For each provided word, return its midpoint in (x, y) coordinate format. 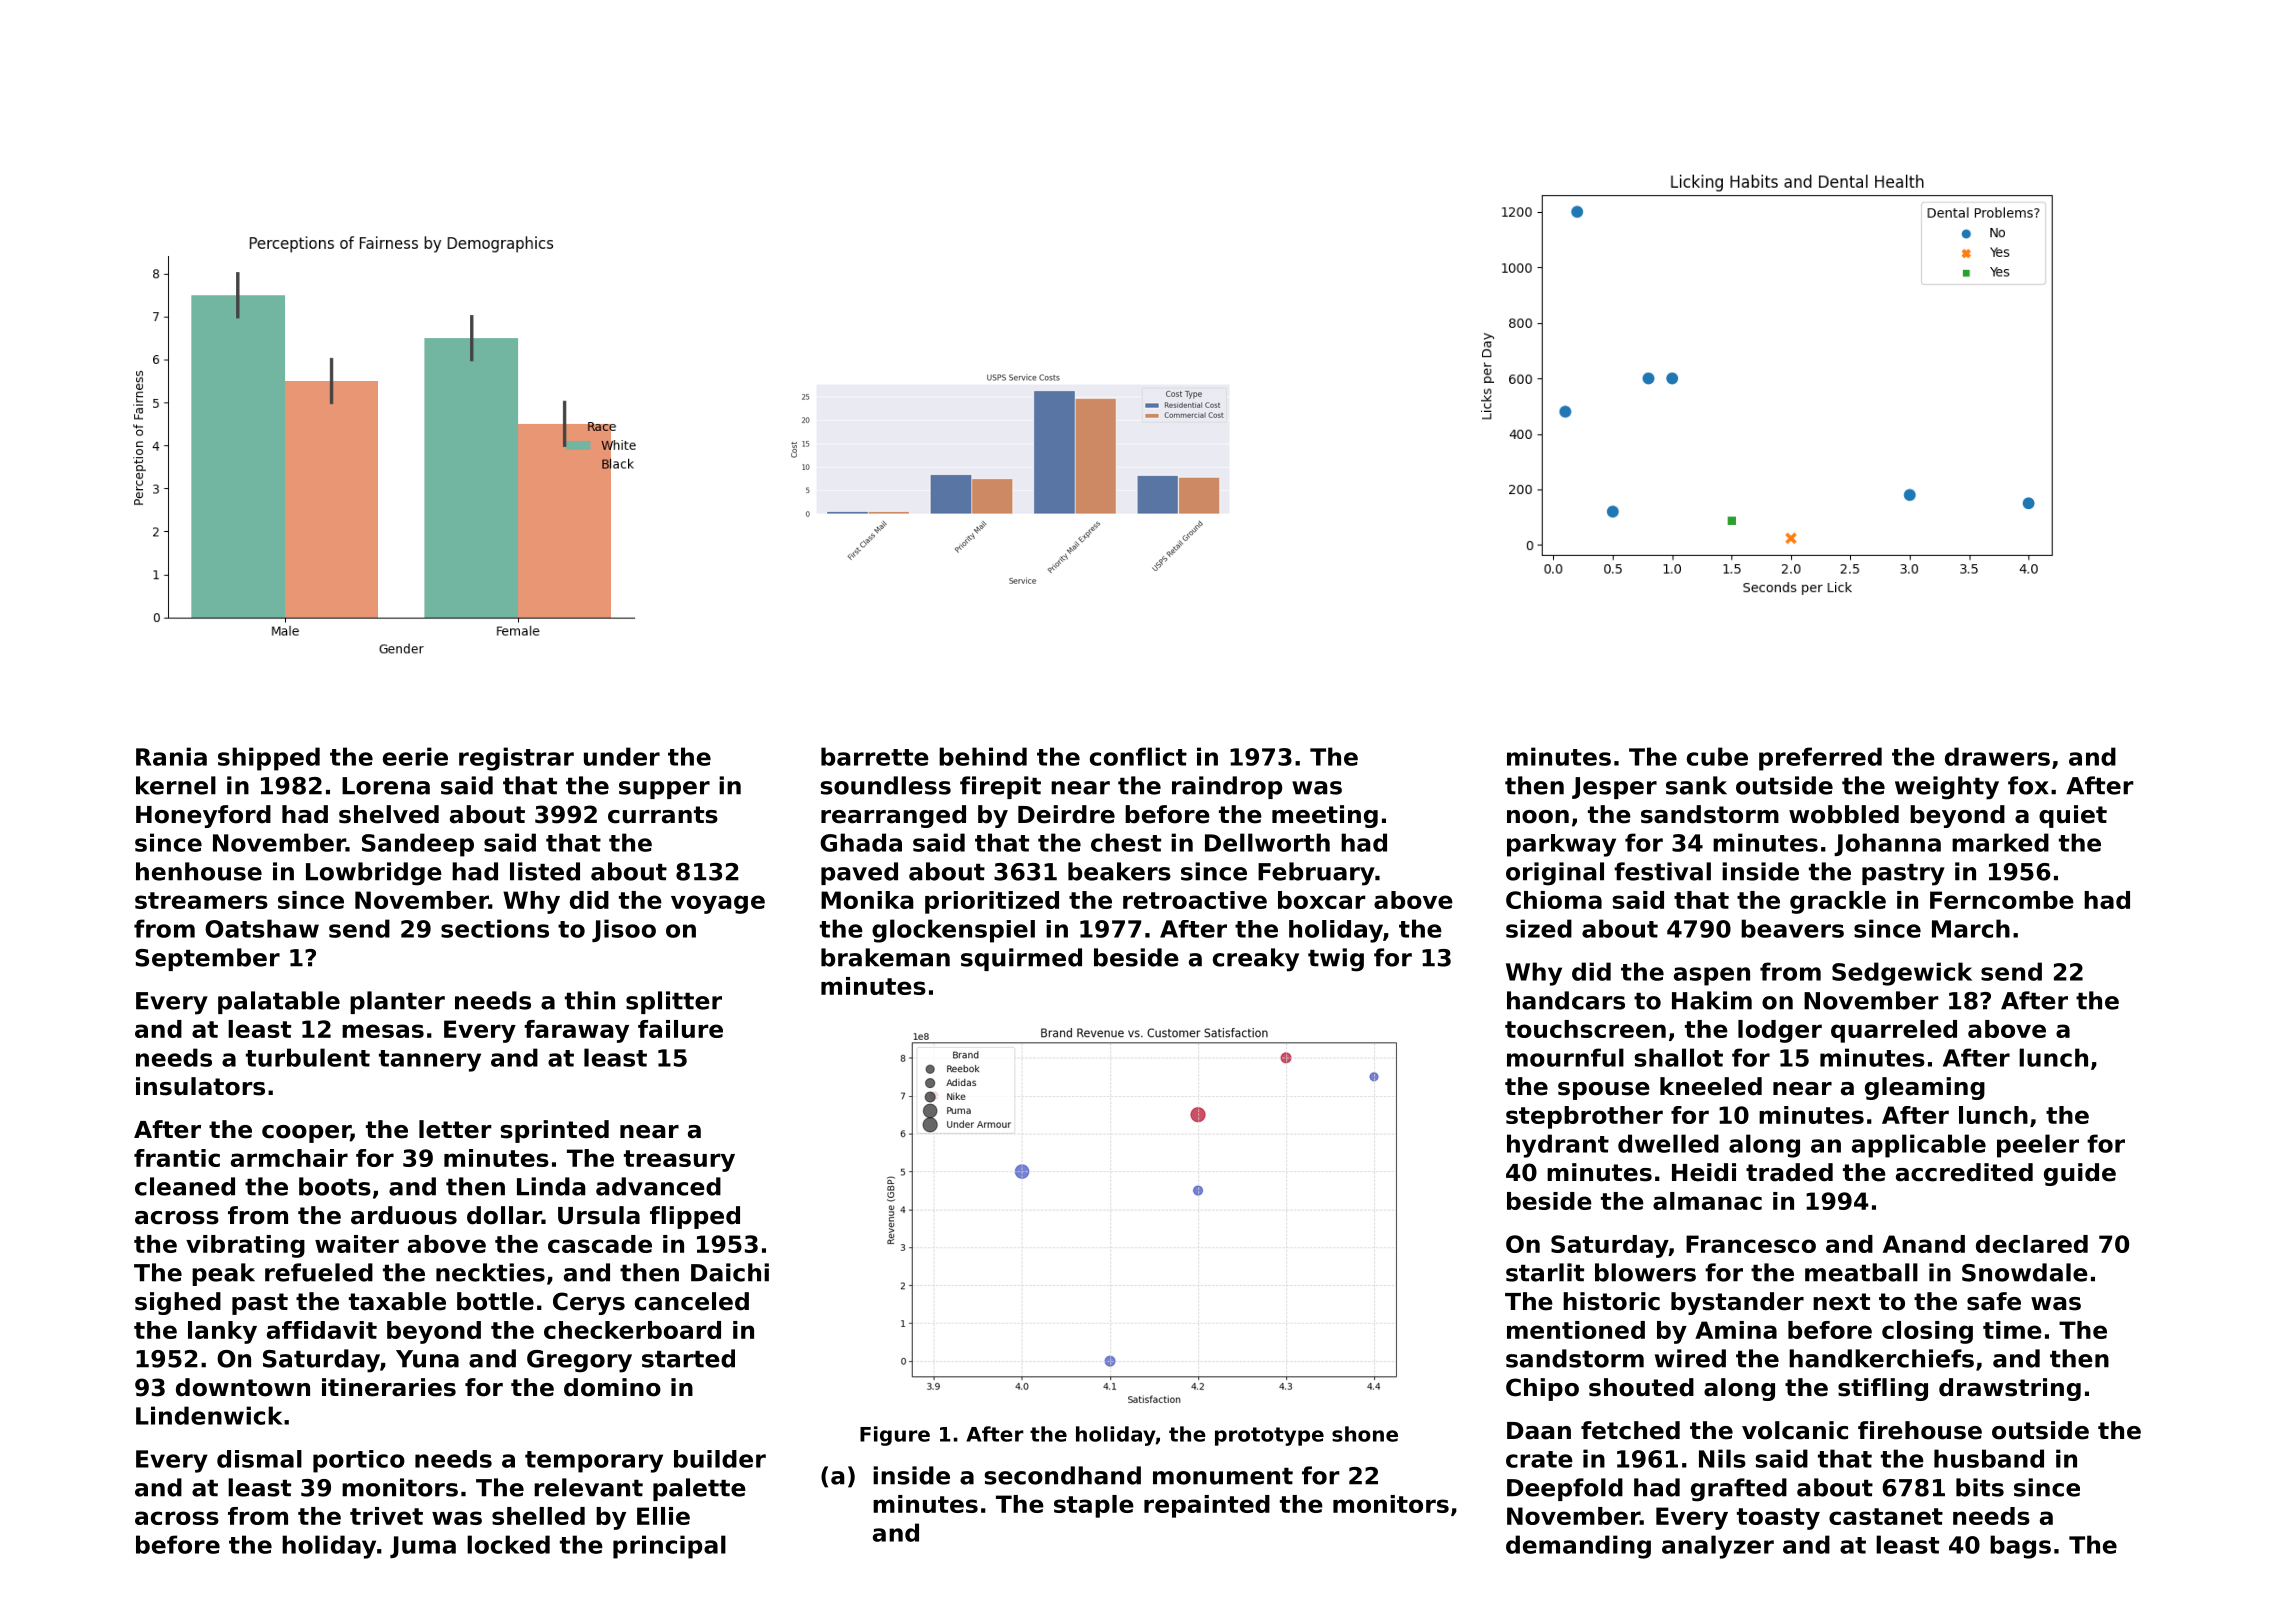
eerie (415, 756)
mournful (1565, 1057)
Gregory (579, 1361)
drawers (1997, 756)
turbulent (308, 1057)
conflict (1138, 756)
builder (720, 1459)
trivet (386, 1516)
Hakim (1712, 1000)
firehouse (1920, 1430)
